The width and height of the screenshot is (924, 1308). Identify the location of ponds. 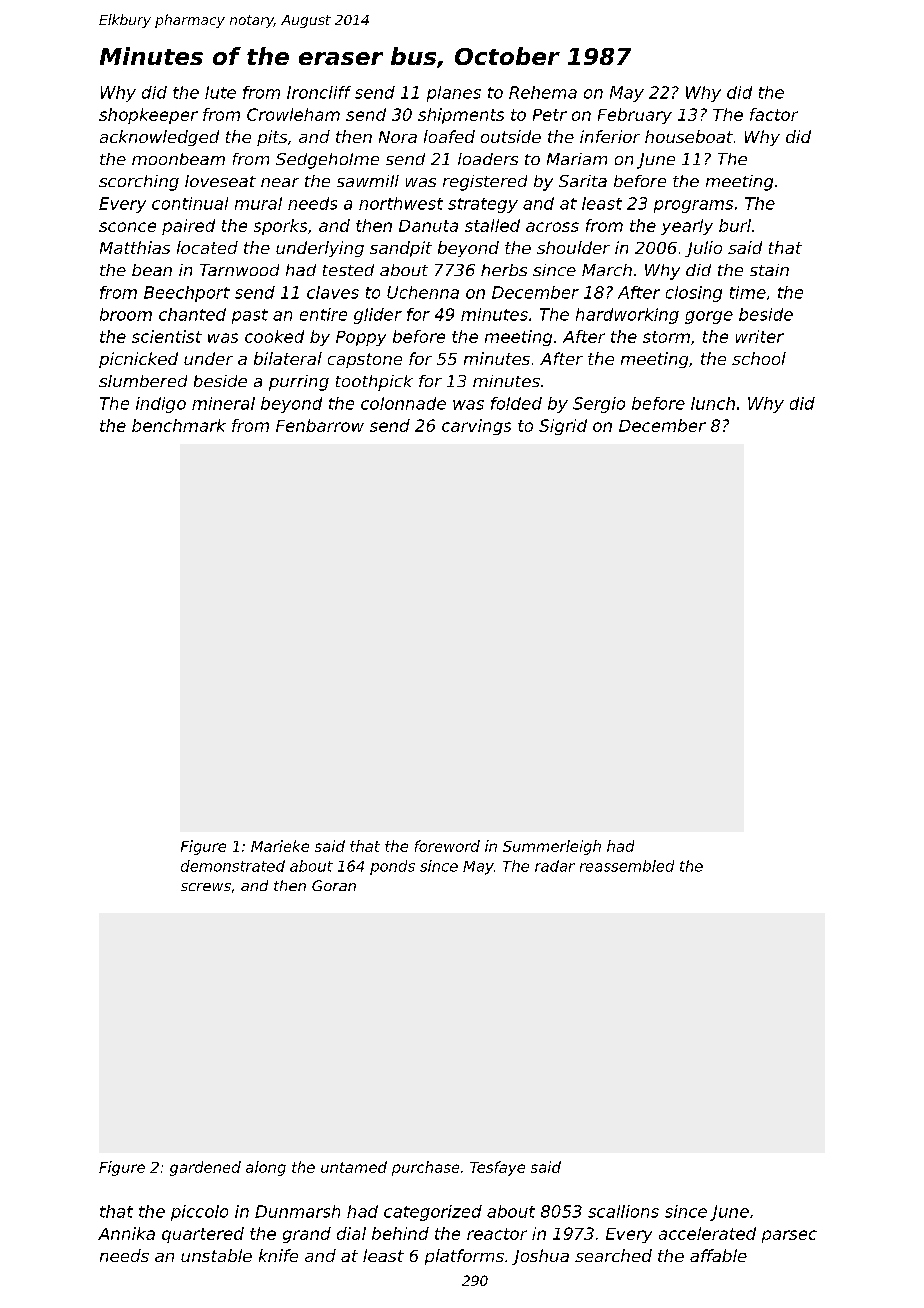
(392, 867).
